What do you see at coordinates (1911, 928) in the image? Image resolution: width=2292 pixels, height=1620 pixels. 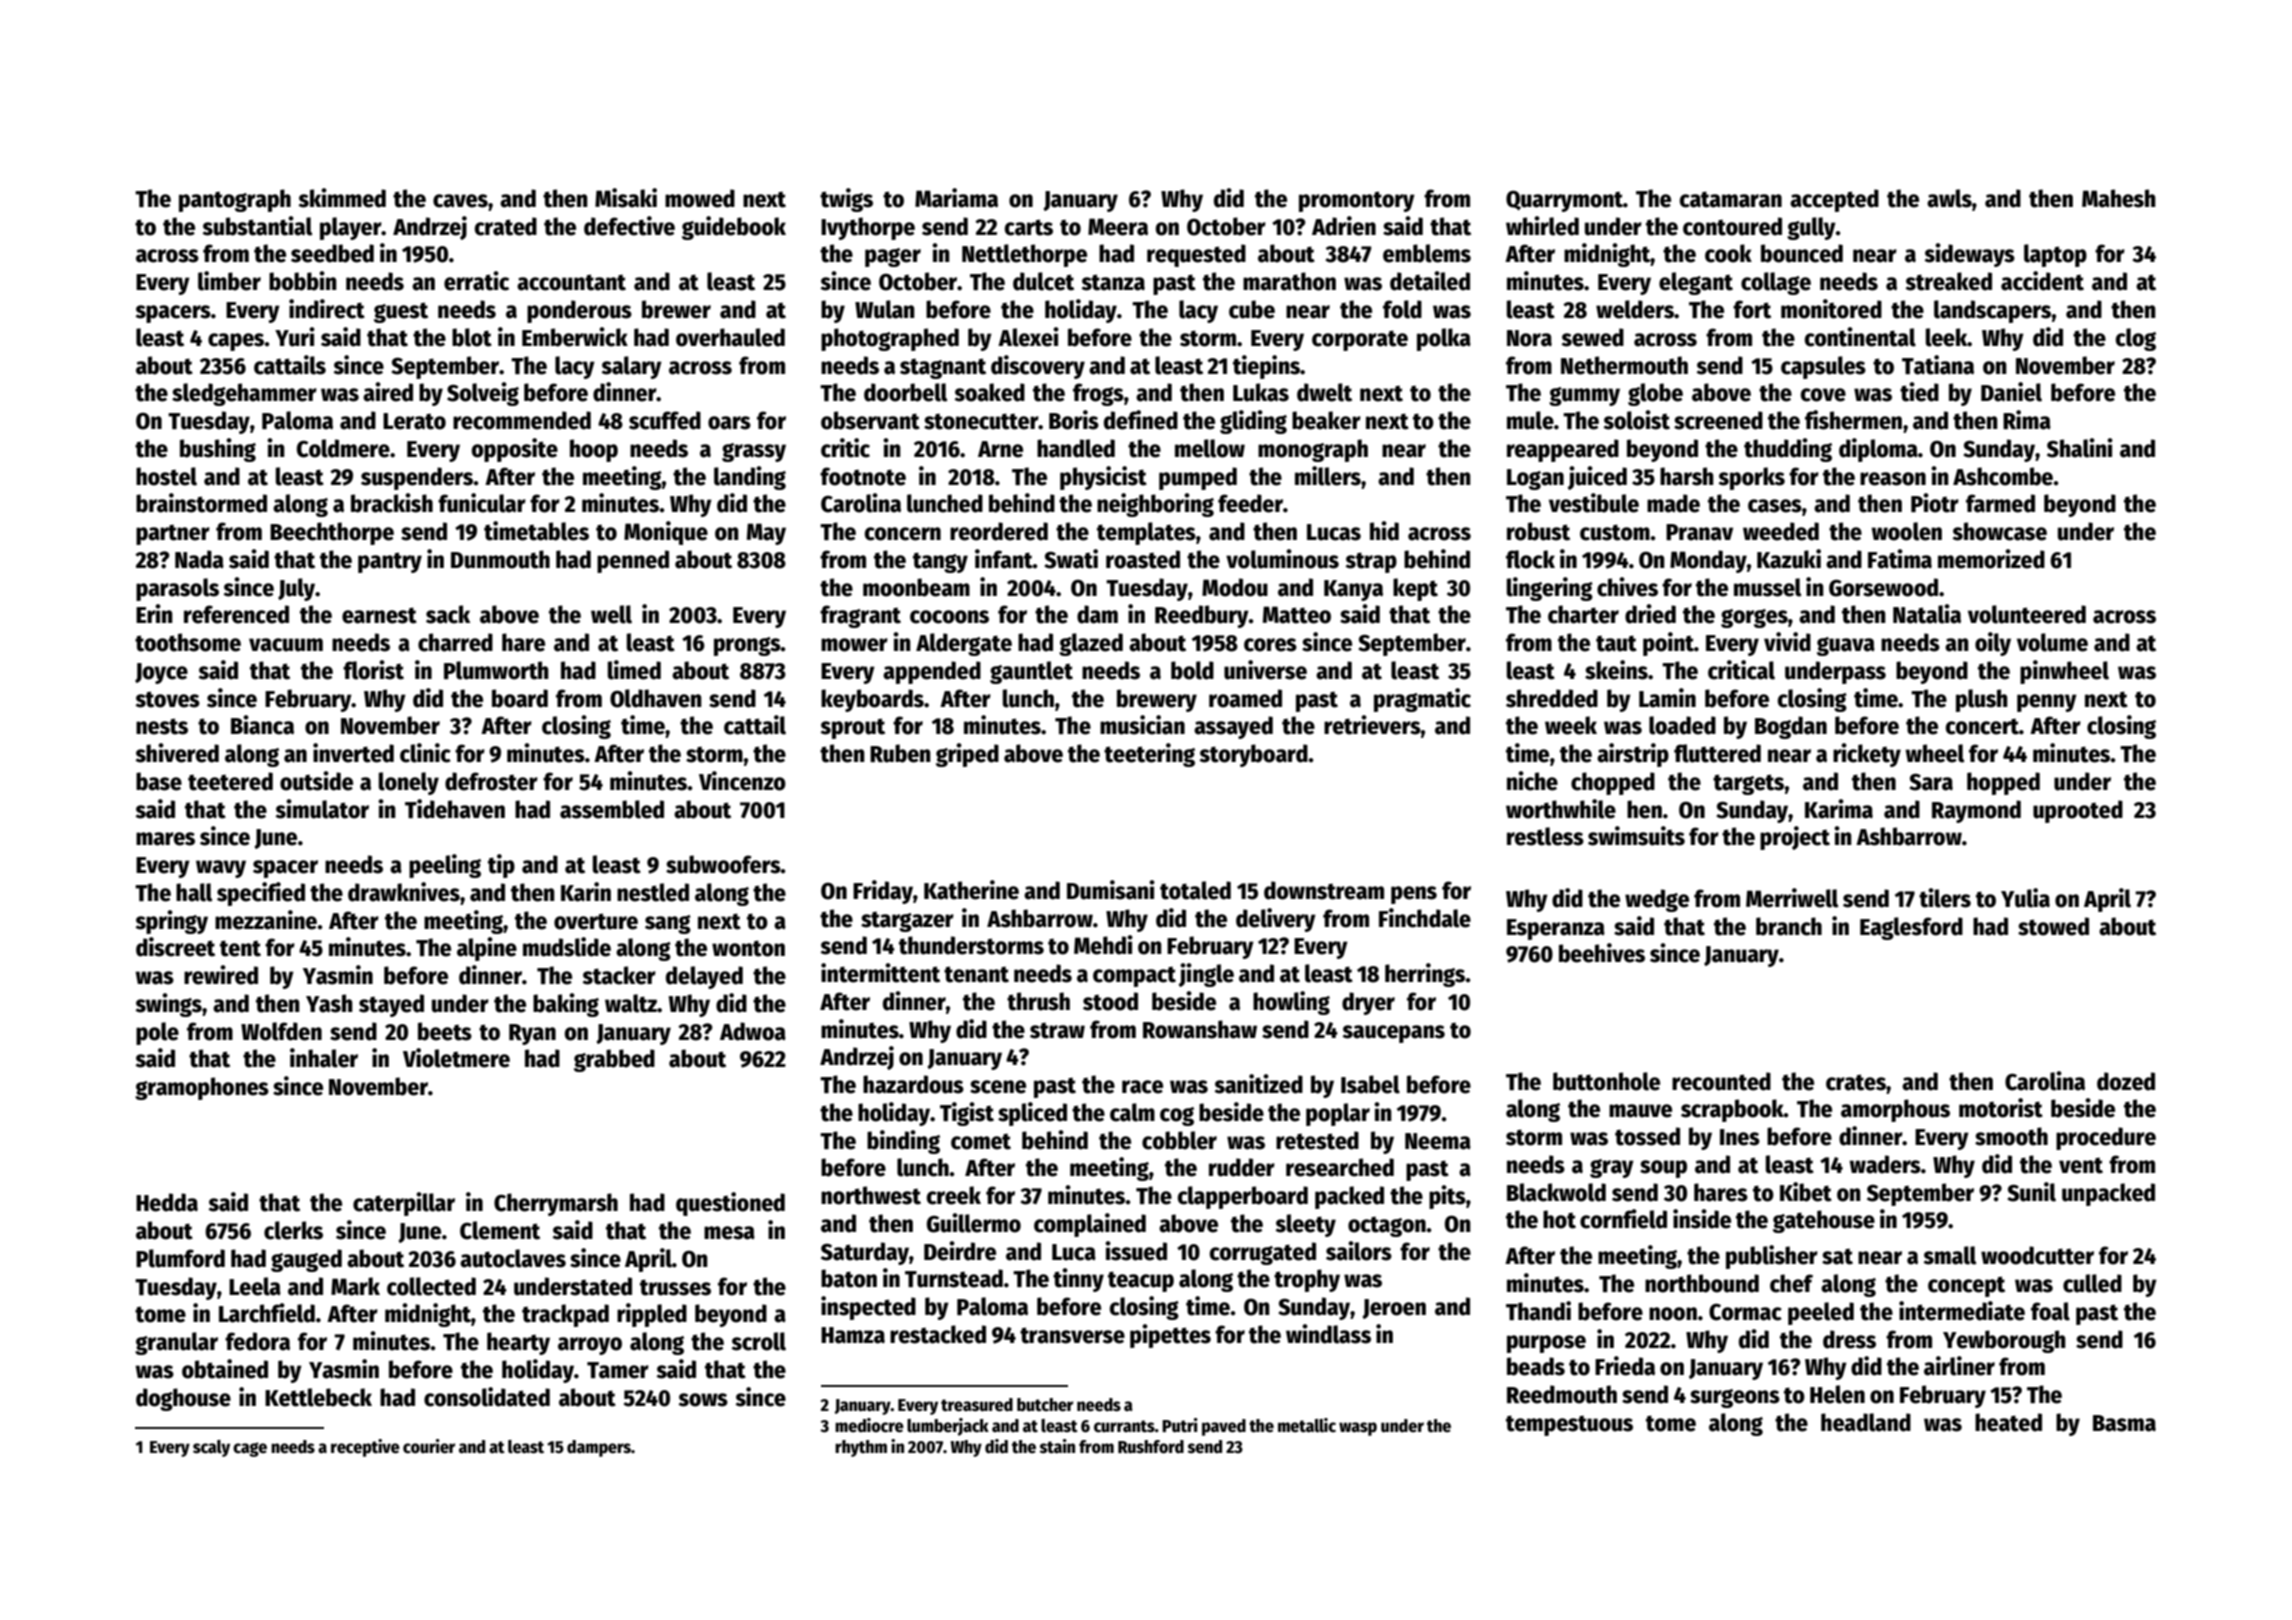 I see `Eaglesford` at bounding box center [1911, 928].
